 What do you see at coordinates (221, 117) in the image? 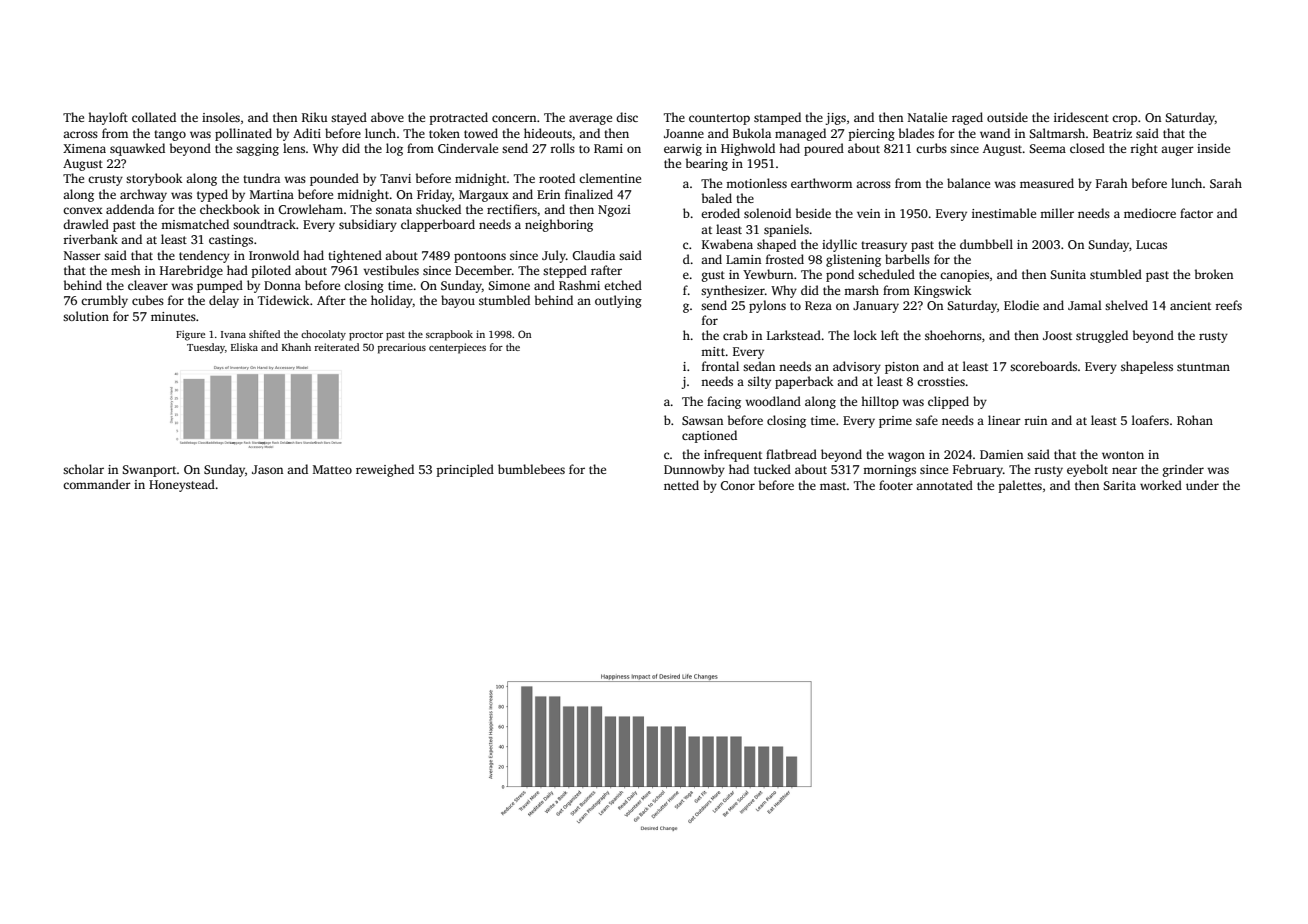
I see `insoles` at bounding box center [221, 117].
